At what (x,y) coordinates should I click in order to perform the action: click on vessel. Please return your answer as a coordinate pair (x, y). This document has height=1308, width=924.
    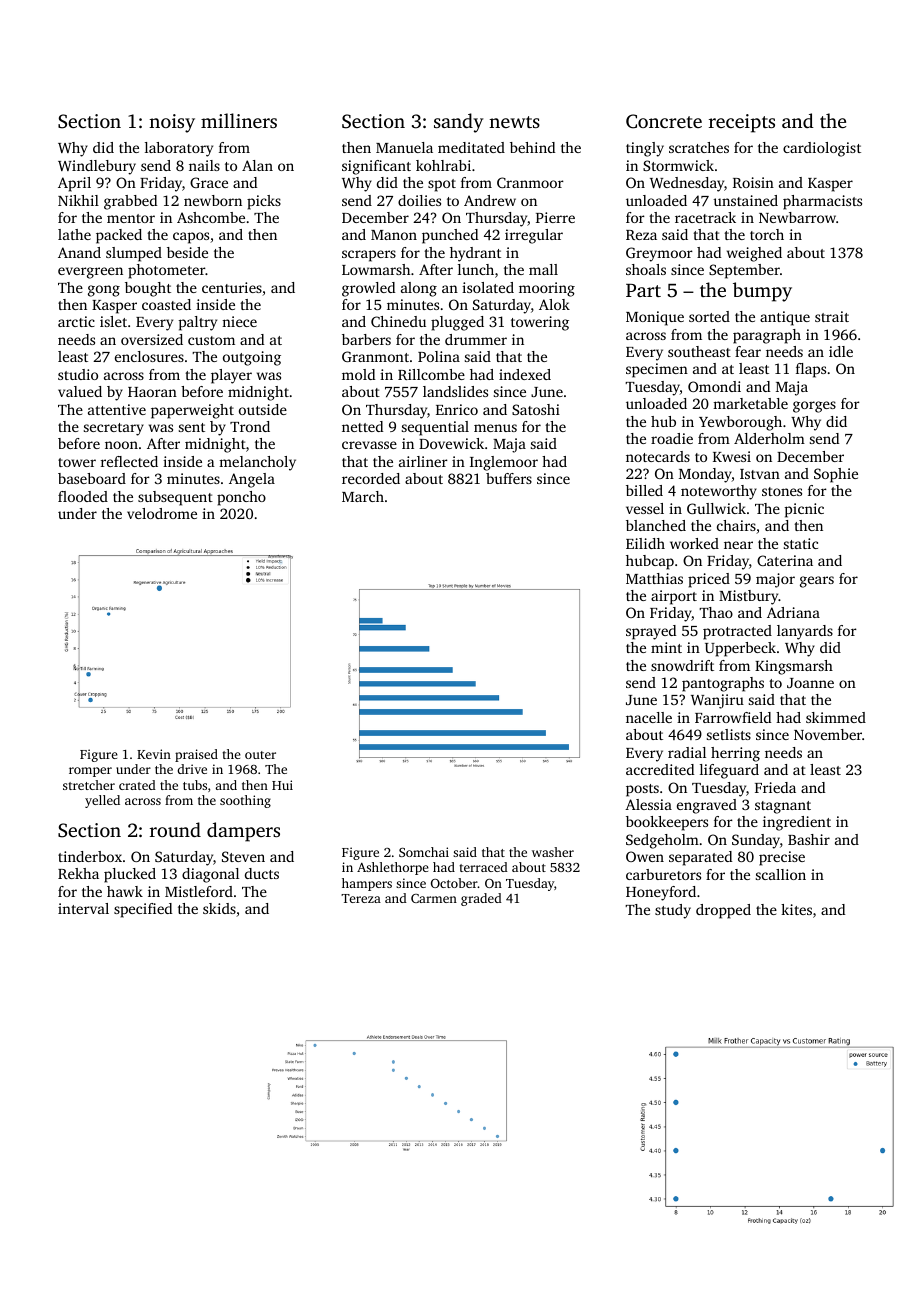
    Looking at the image, I should click on (645, 508).
